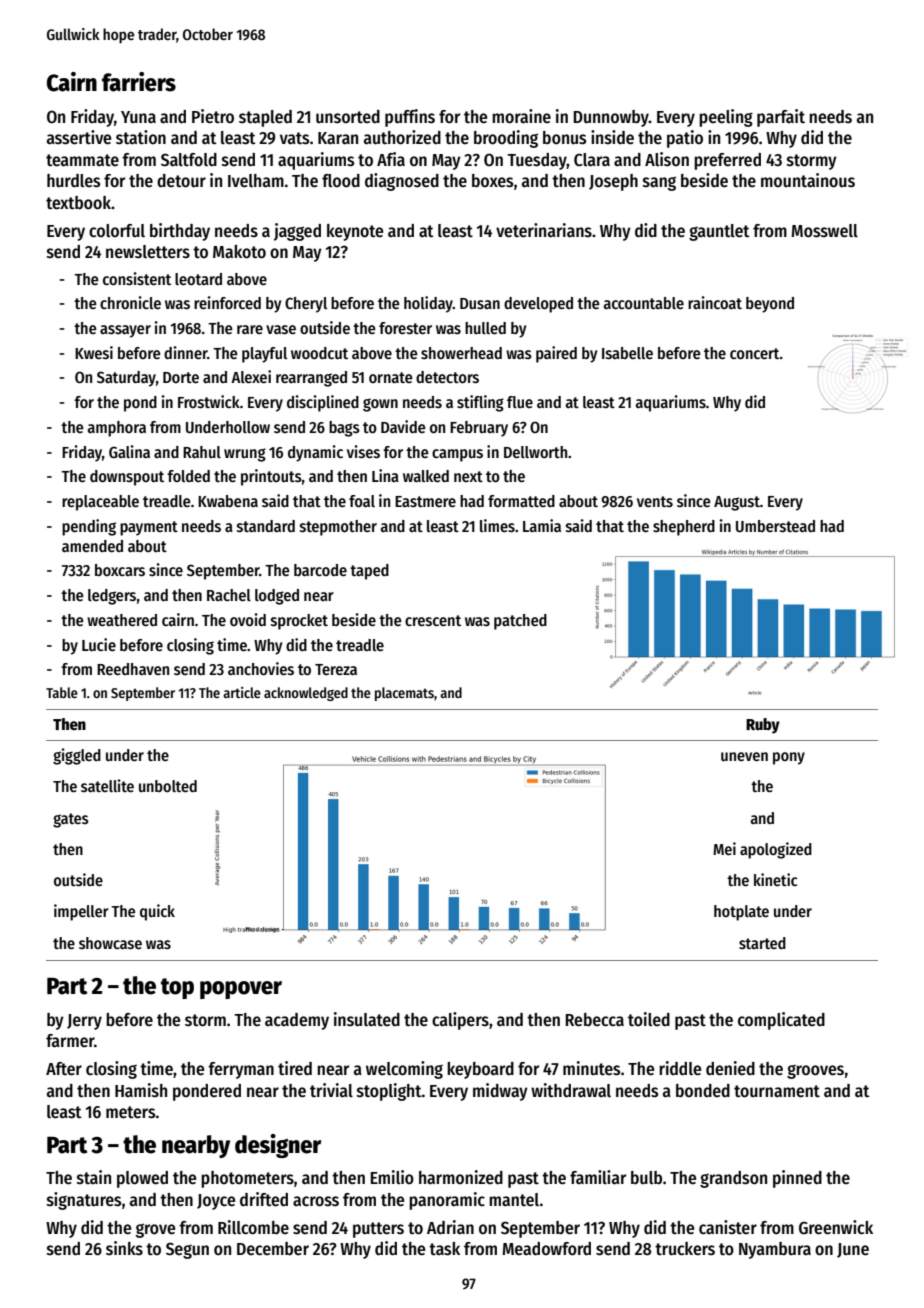 This screenshot has height=1308, width=924. Describe the element at coordinates (546, 1249) in the screenshot. I see `Meadowford` at that location.
